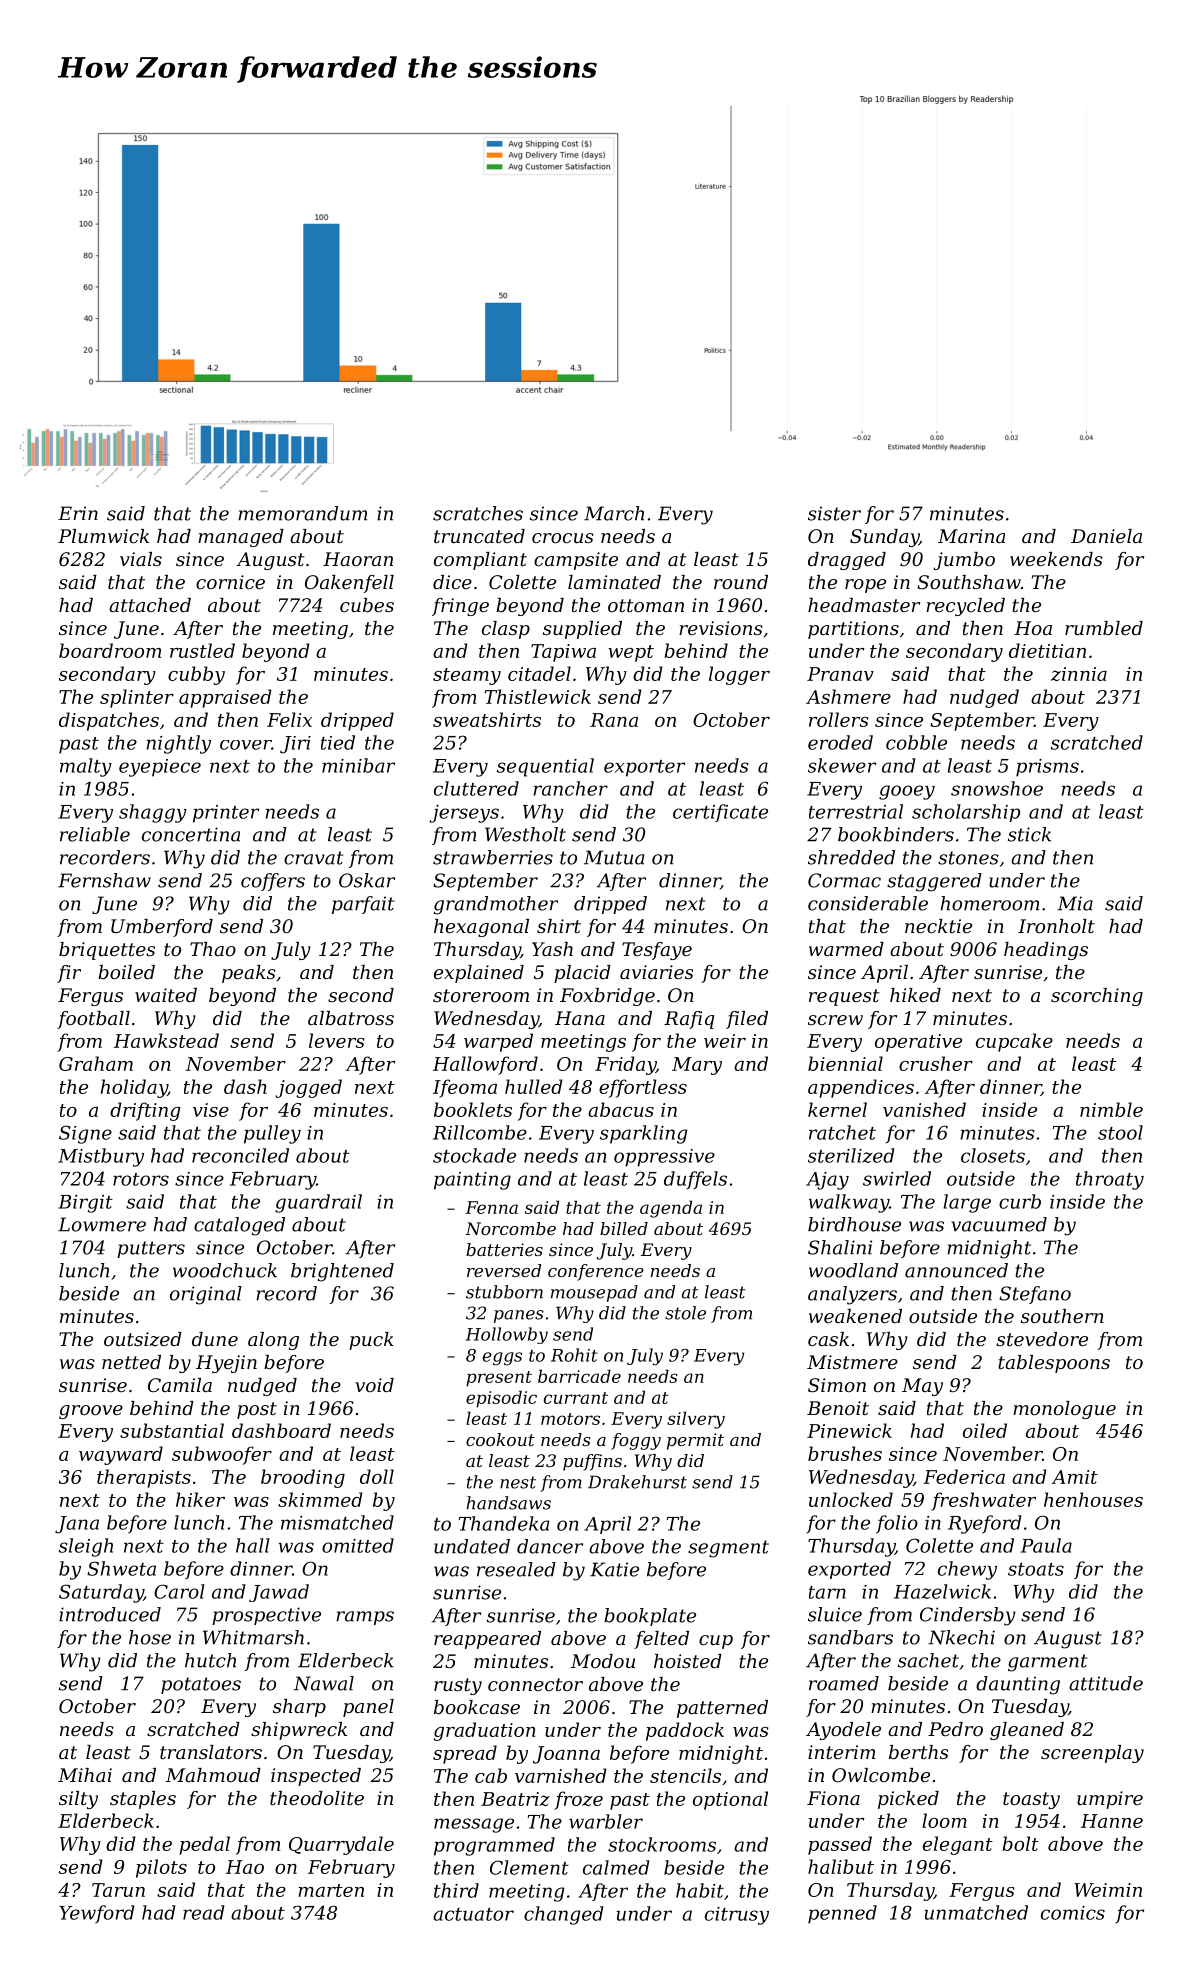 This screenshot has width=1202, height=1979. I want to click on rustled, so click(202, 650).
